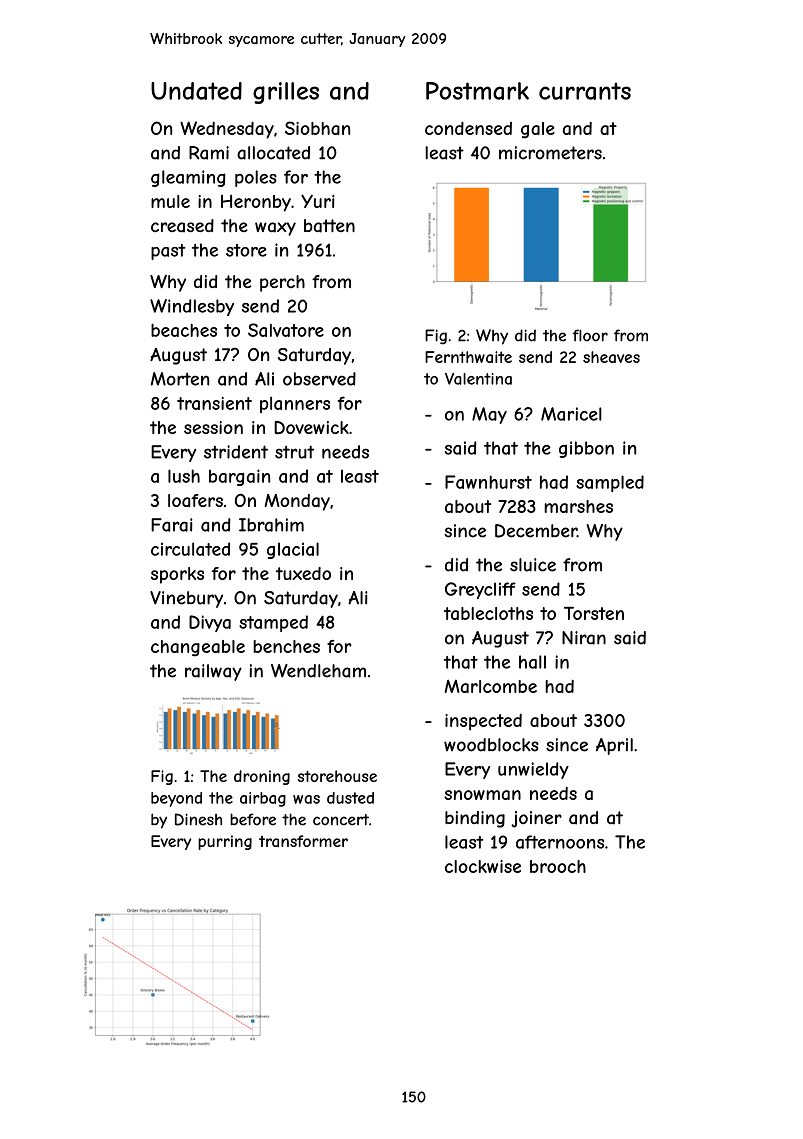  What do you see at coordinates (225, 842) in the page?
I see `purring` at bounding box center [225, 842].
